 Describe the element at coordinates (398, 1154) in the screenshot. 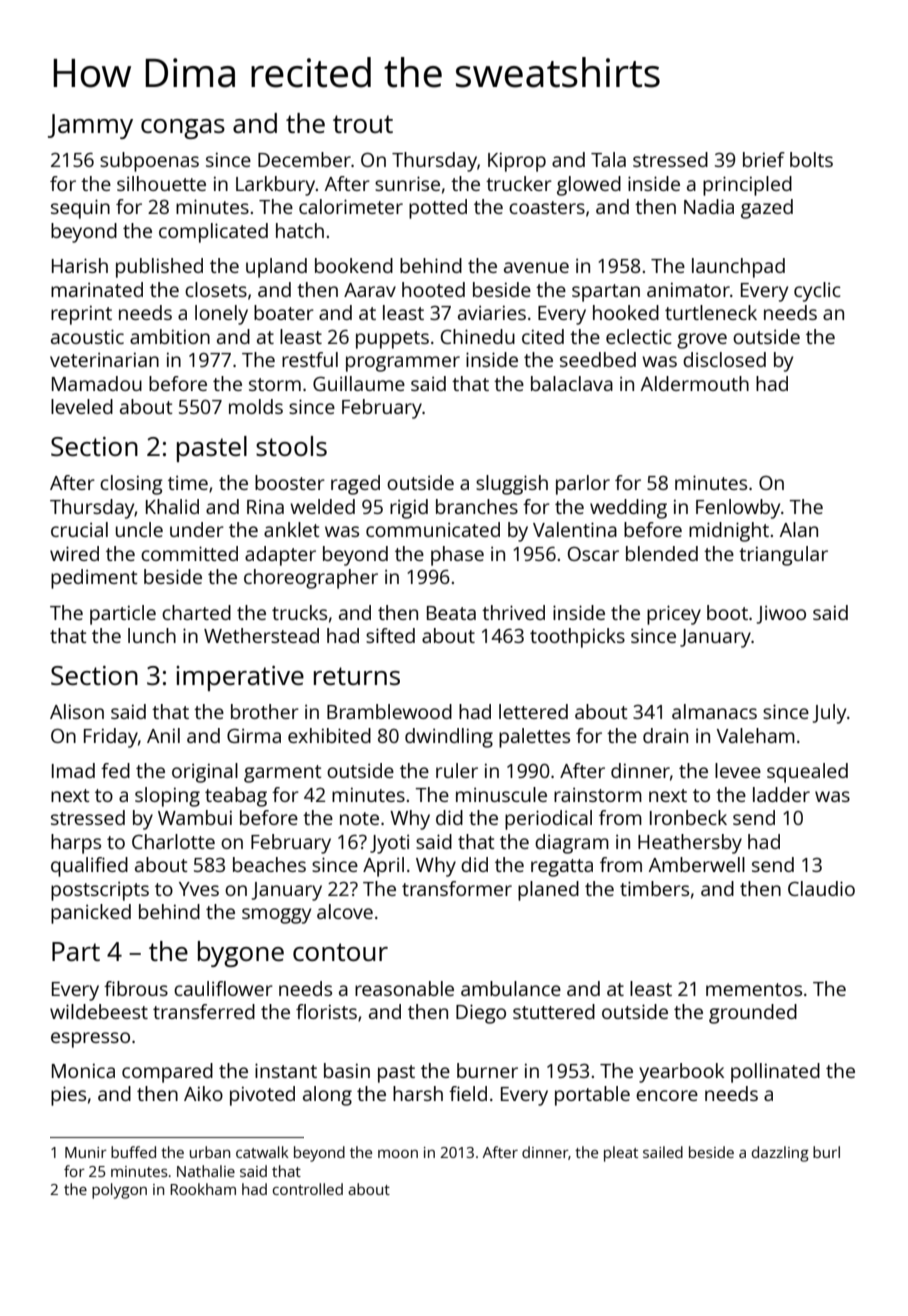

I see `moon` at that location.
